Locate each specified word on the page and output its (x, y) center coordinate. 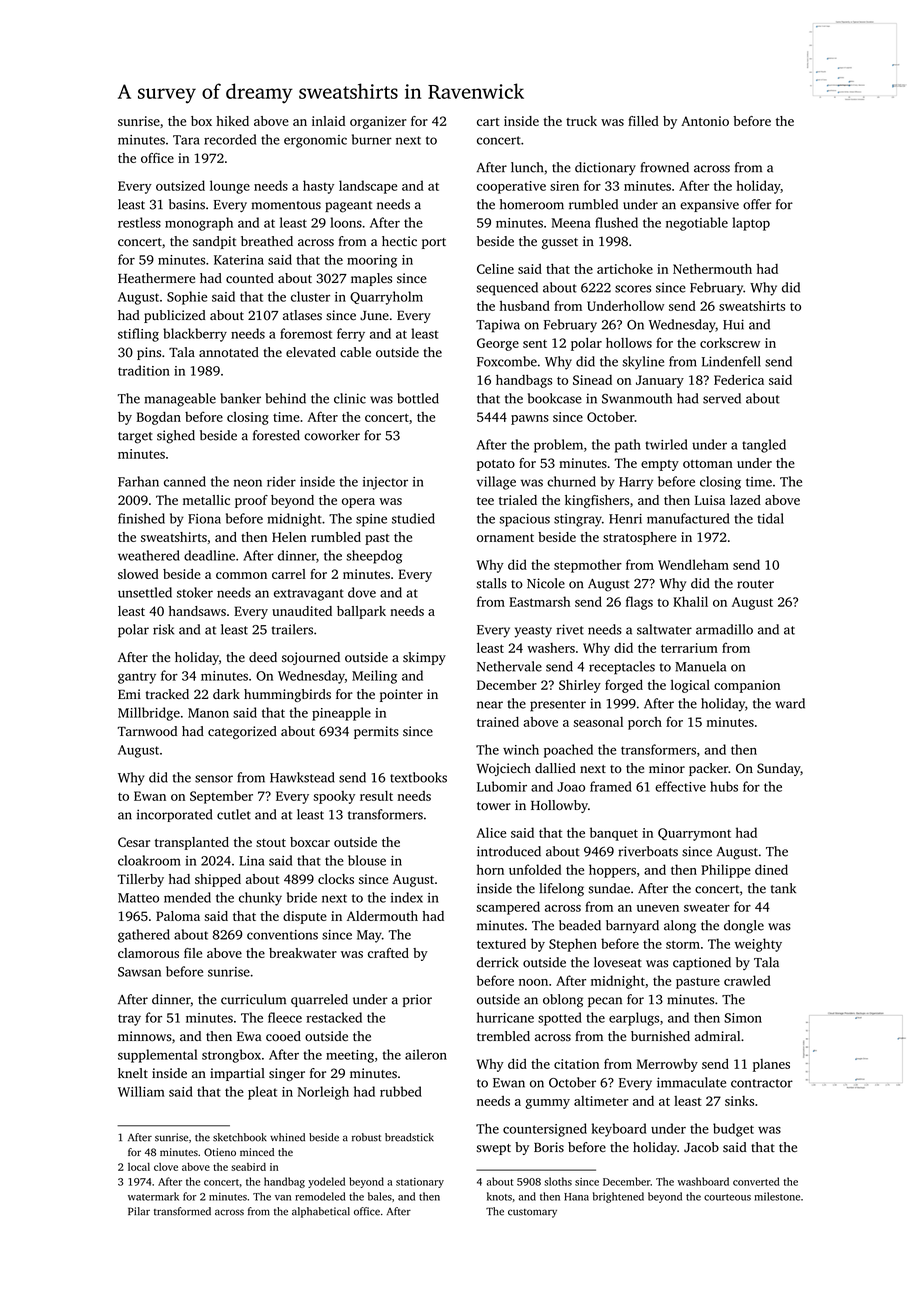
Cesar (134, 842)
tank (783, 888)
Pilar (139, 1211)
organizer (378, 122)
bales (380, 1196)
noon (533, 982)
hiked (233, 121)
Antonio (705, 121)
